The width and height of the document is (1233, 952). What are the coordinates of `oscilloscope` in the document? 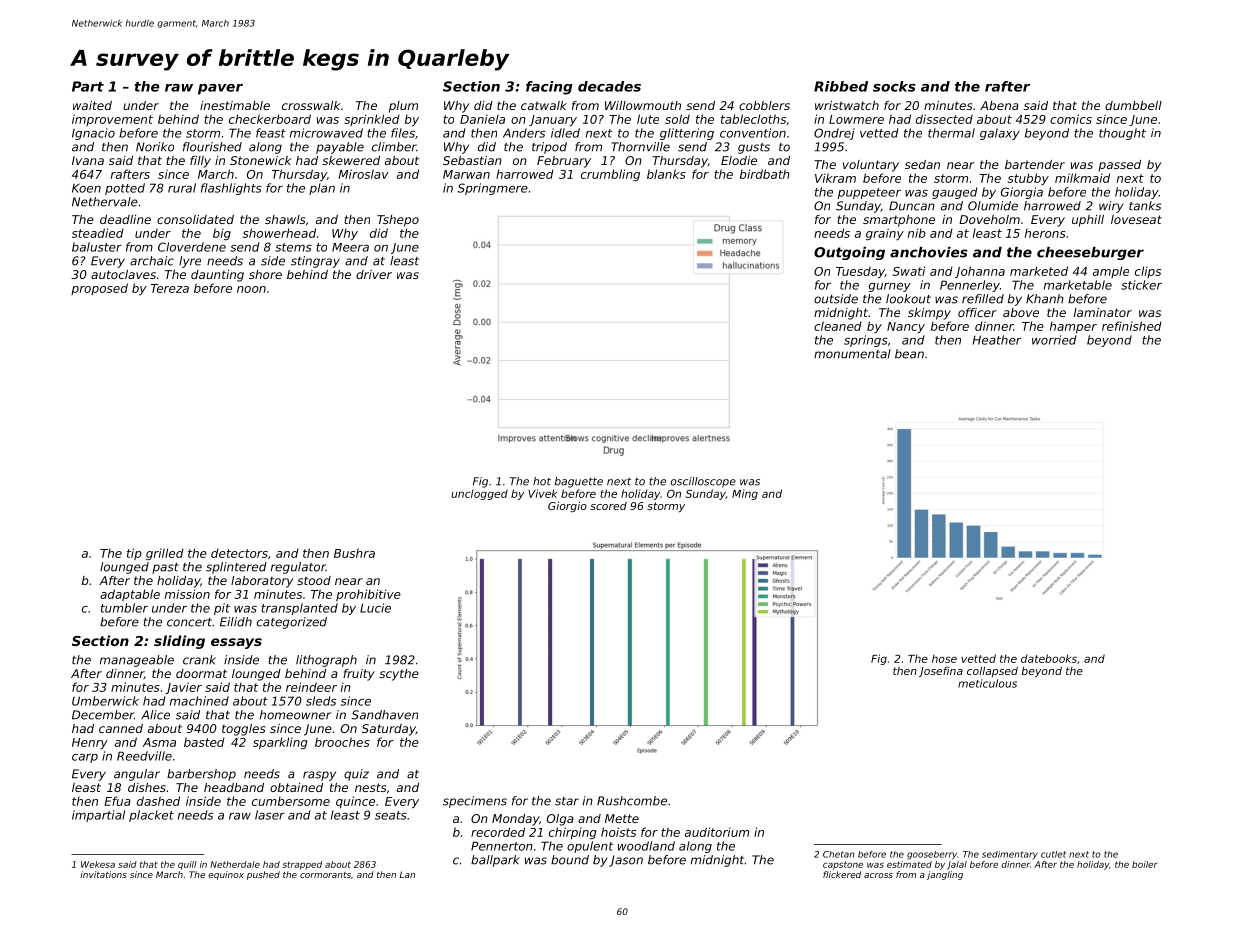 It's located at (703, 482).
